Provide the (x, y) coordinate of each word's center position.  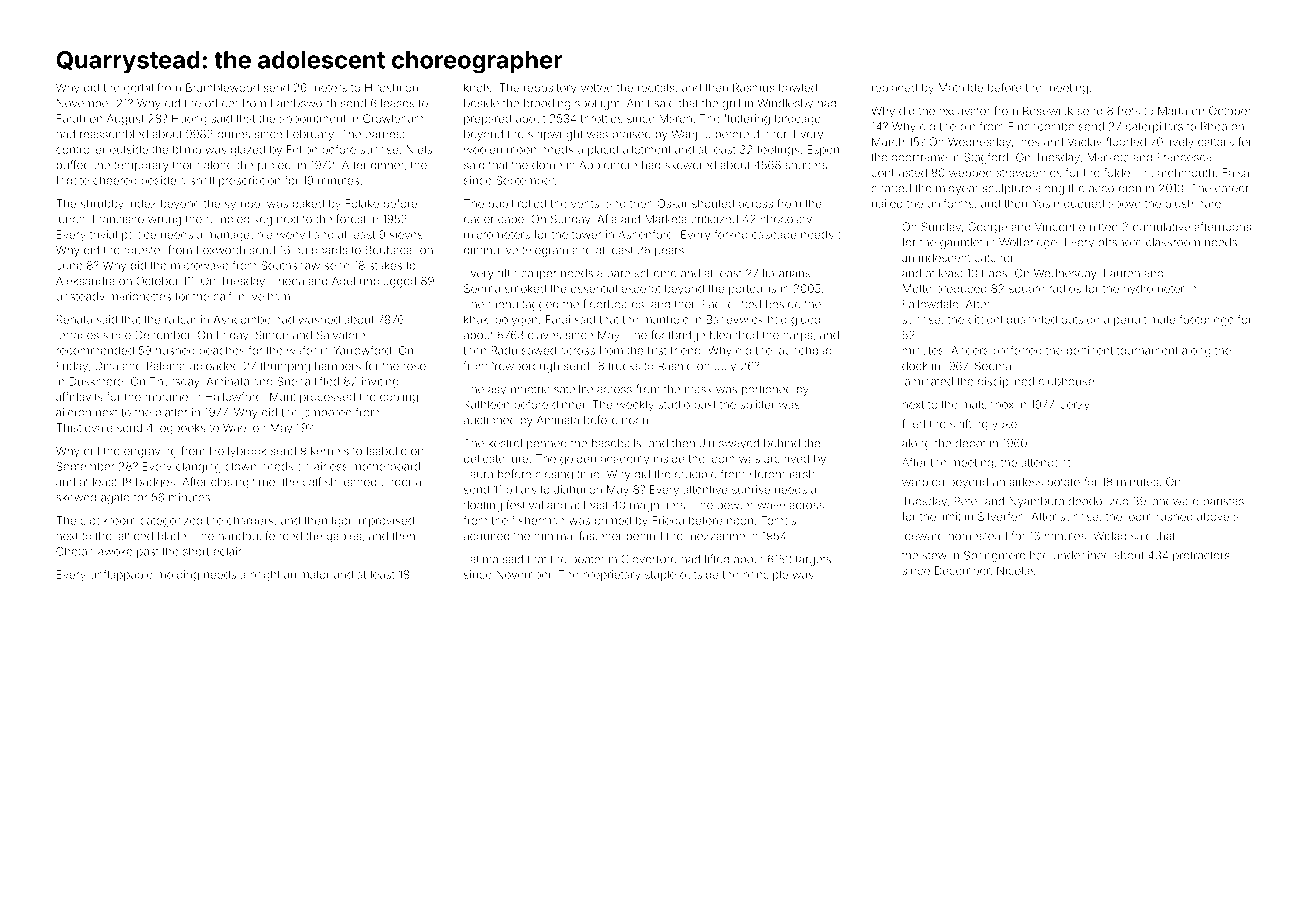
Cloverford (649, 559)
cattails (1216, 141)
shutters (806, 165)
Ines (1029, 142)
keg (263, 220)
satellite (573, 389)
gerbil (138, 89)
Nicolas (1016, 570)
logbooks (182, 429)
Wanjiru (691, 135)
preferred (1017, 351)
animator (307, 574)
